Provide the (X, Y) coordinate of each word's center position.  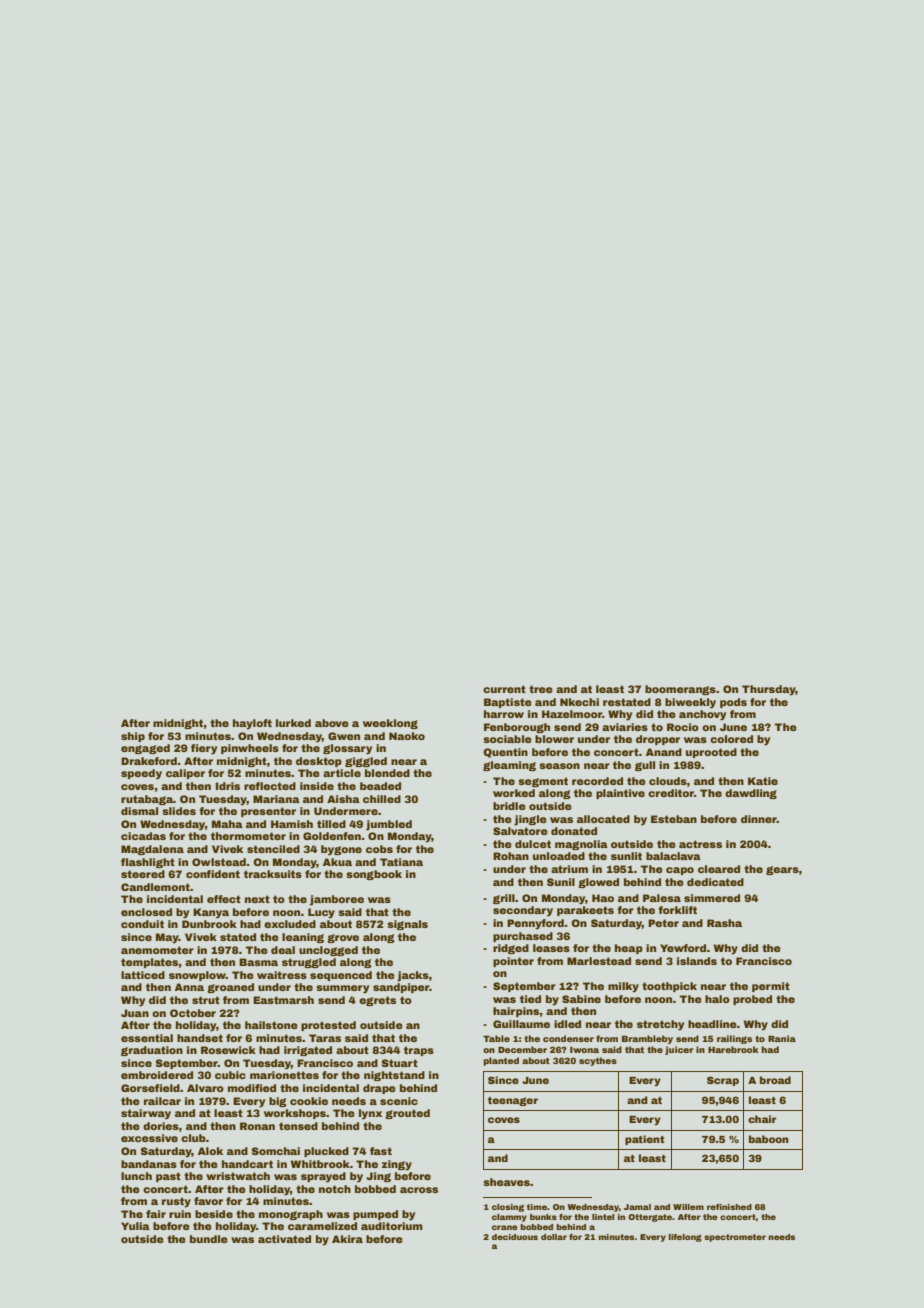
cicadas (143, 836)
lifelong (685, 1238)
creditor (671, 793)
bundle (209, 1239)
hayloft (252, 724)
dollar (554, 1237)
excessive (149, 1138)
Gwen (344, 736)
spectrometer (735, 1238)
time (537, 1207)
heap (629, 949)
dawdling (751, 794)
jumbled (389, 825)
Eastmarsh (283, 1000)
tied (530, 999)
